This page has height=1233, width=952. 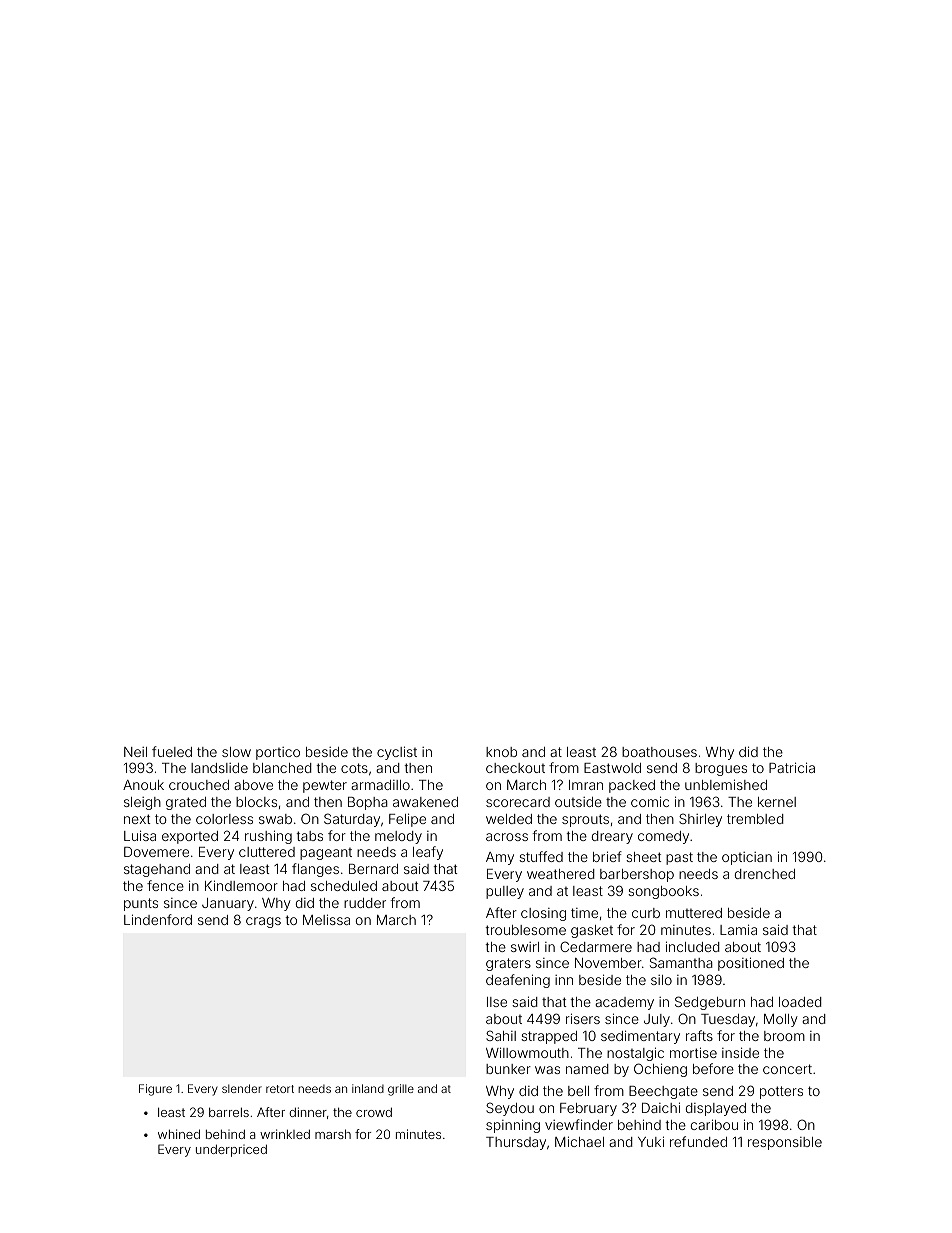 I want to click on trembled, so click(x=755, y=819).
